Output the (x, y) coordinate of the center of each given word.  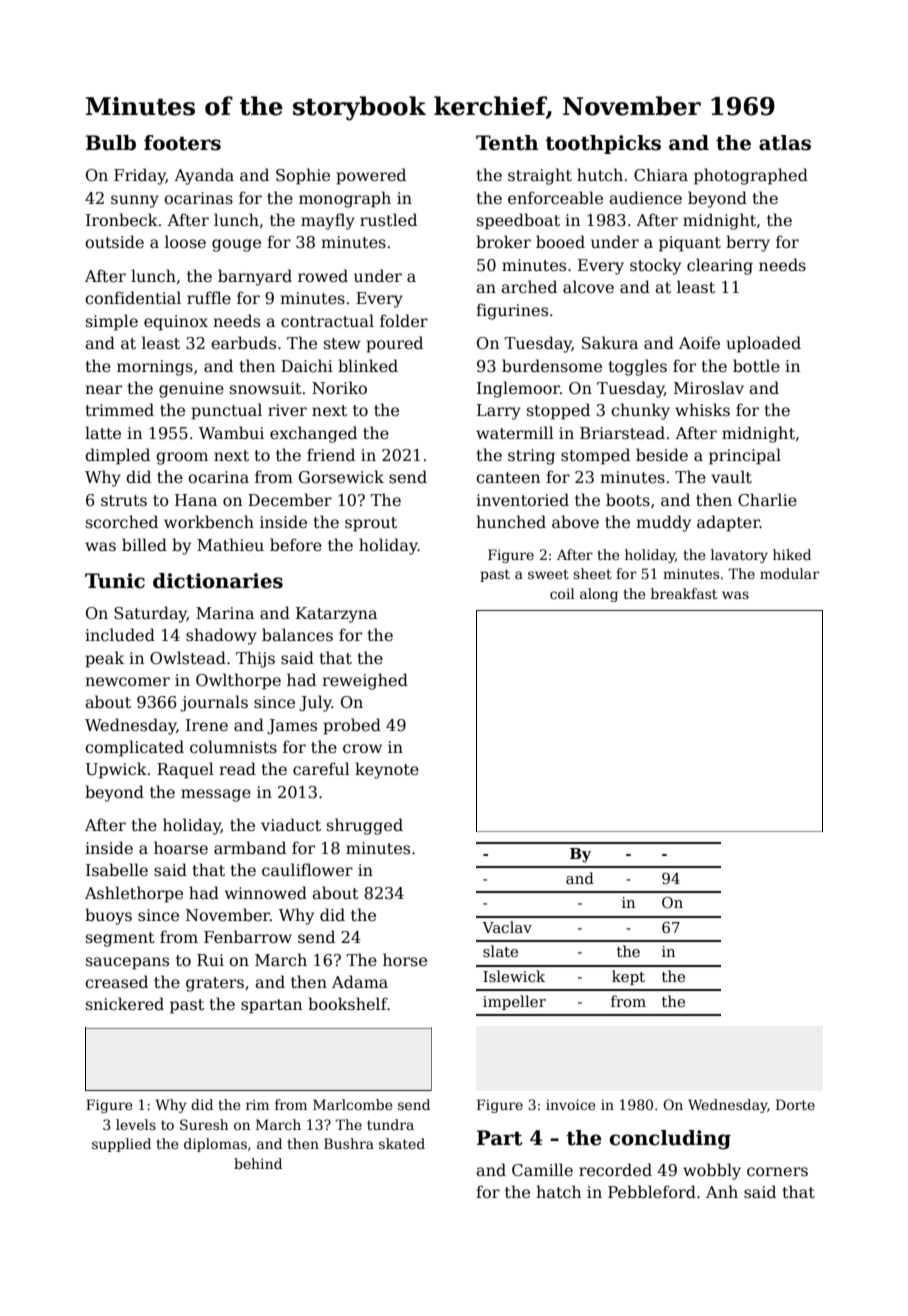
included (120, 634)
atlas (785, 143)
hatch (558, 1191)
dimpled (117, 456)
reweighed (365, 681)
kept (628, 977)
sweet (548, 574)
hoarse (181, 848)
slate (500, 951)
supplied (121, 1145)
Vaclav (507, 927)
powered (371, 176)
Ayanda (204, 176)
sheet (592, 573)
